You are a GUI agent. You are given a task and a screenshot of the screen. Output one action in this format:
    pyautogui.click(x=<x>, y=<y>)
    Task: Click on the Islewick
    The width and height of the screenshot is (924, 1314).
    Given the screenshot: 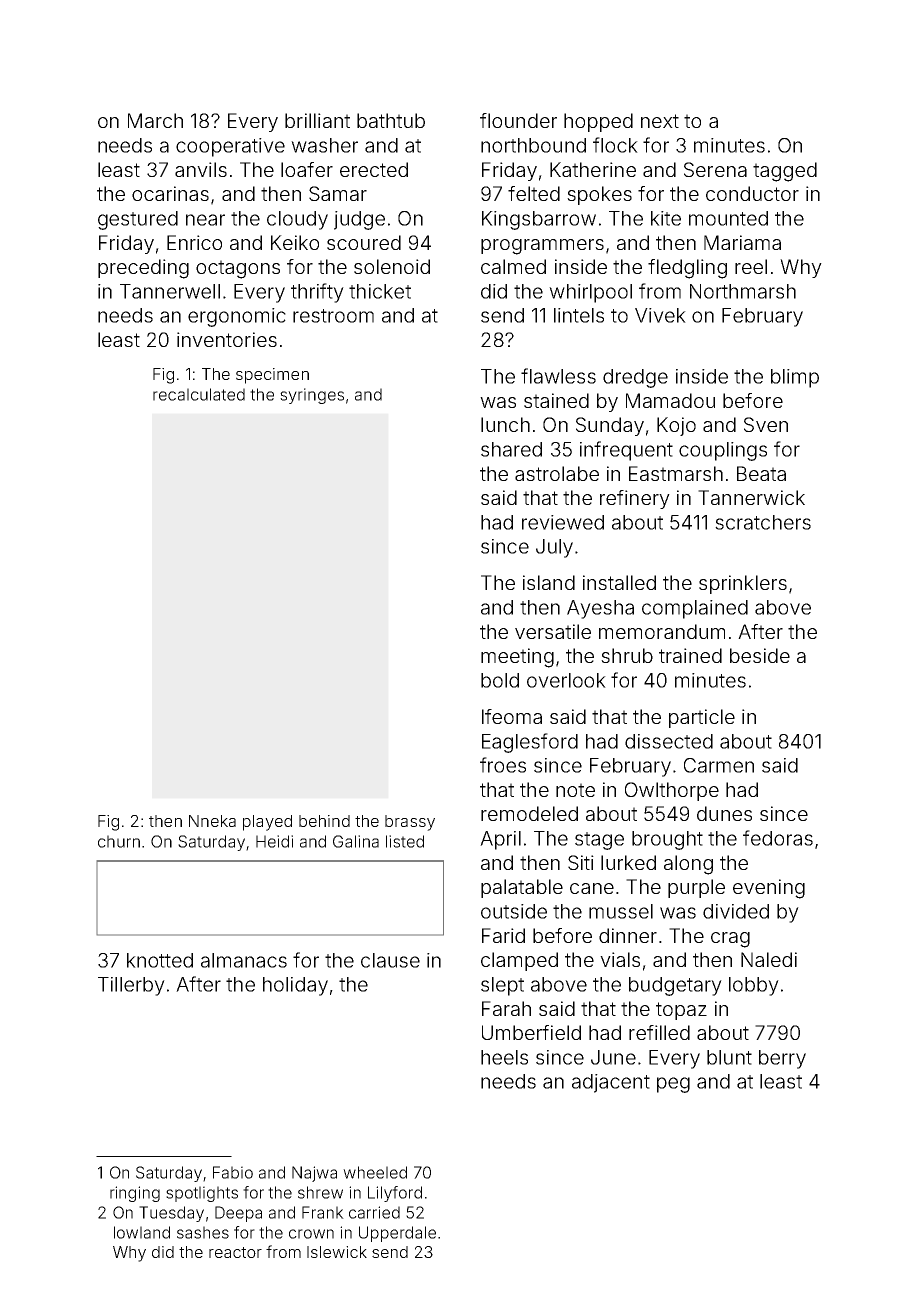 What is the action you would take?
    pyautogui.click(x=337, y=1252)
